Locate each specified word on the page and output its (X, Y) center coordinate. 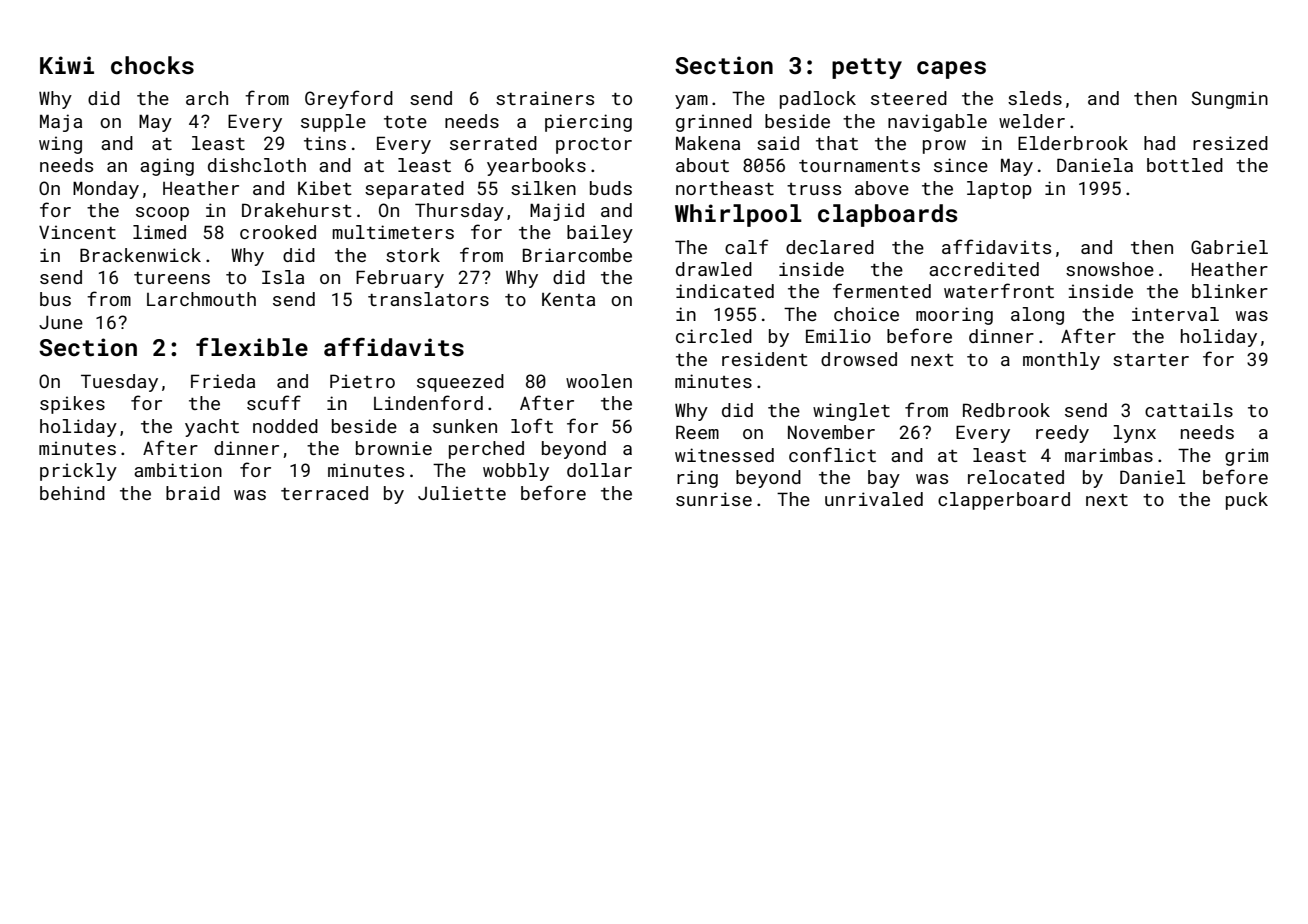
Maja (61, 123)
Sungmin (1230, 100)
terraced (324, 493)
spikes (72, 405)
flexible (252, 346)
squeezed (460, 383)
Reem (697, 432)
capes (951, 70)
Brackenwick (140, 255)
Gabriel (1229, 247)
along (1037, 316)
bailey (600, 234)
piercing (588, 123)
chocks (152, 65)
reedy (1062, 434)
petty (867, 68)
